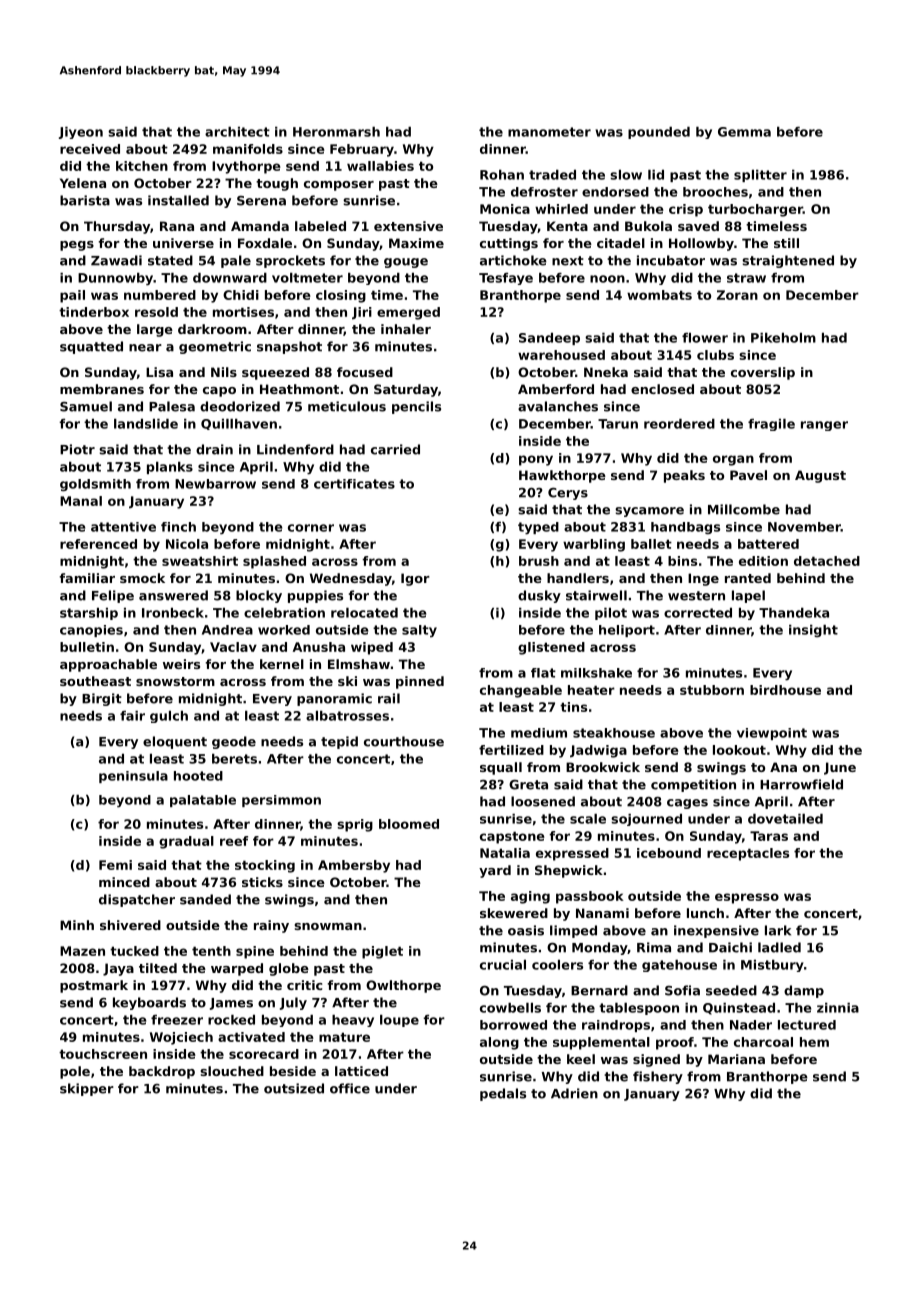 The image size is (924, 1308). I want to click on shivered, so click(130, 925).
